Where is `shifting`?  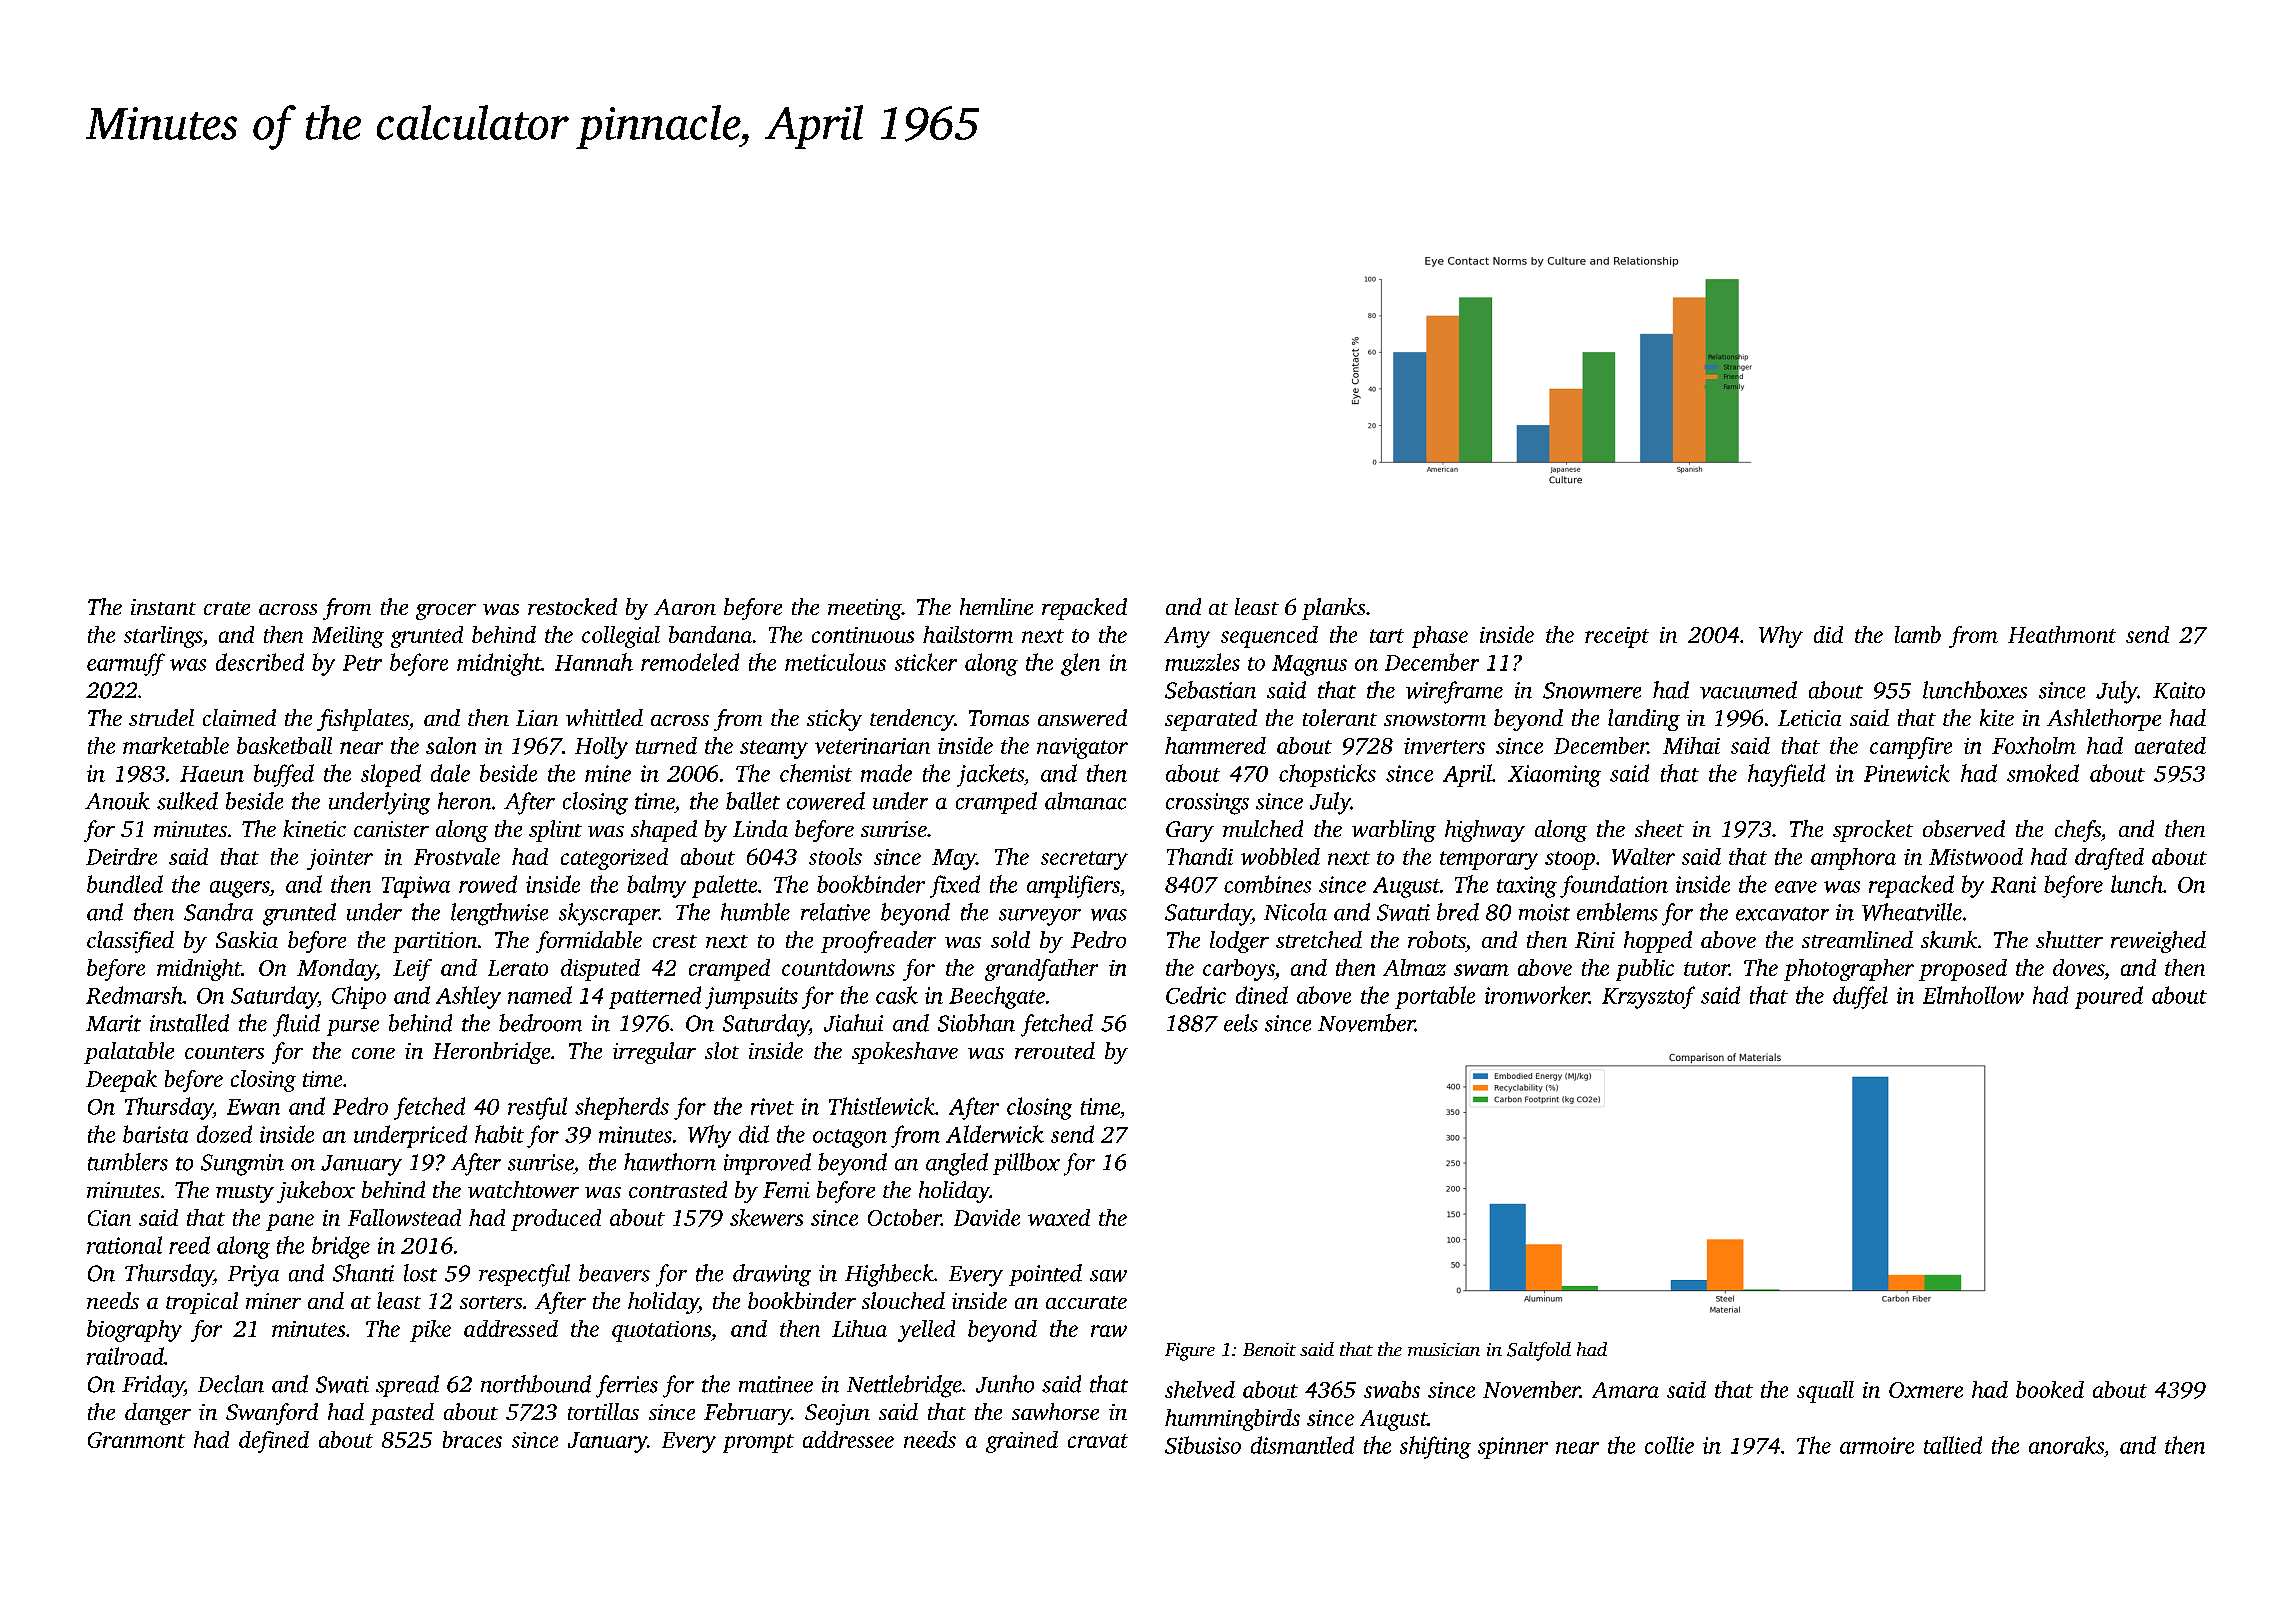
shifting is located at coordinates (1435, 1447).
